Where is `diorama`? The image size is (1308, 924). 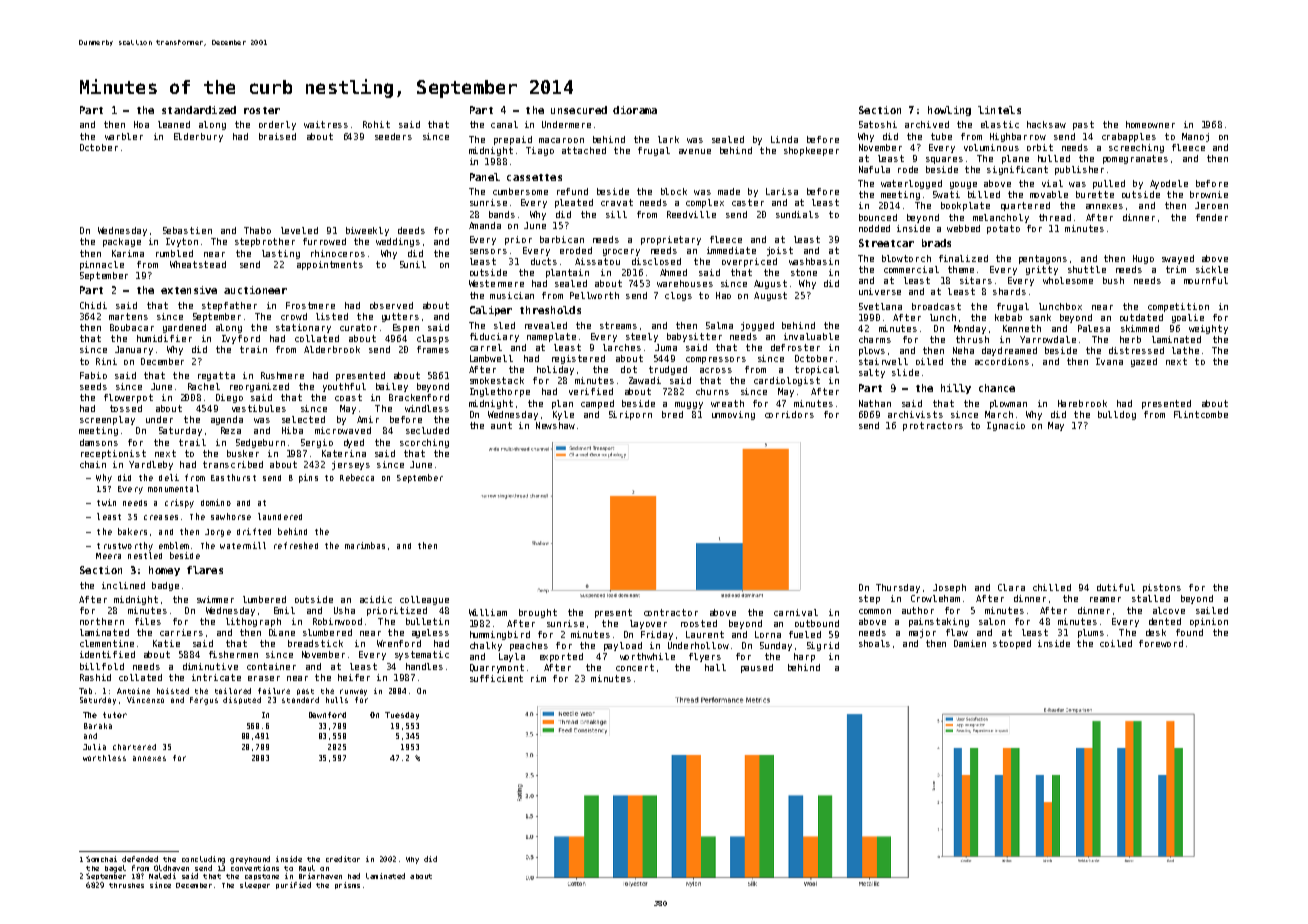
diorama is located at coordinates (635, 110).
